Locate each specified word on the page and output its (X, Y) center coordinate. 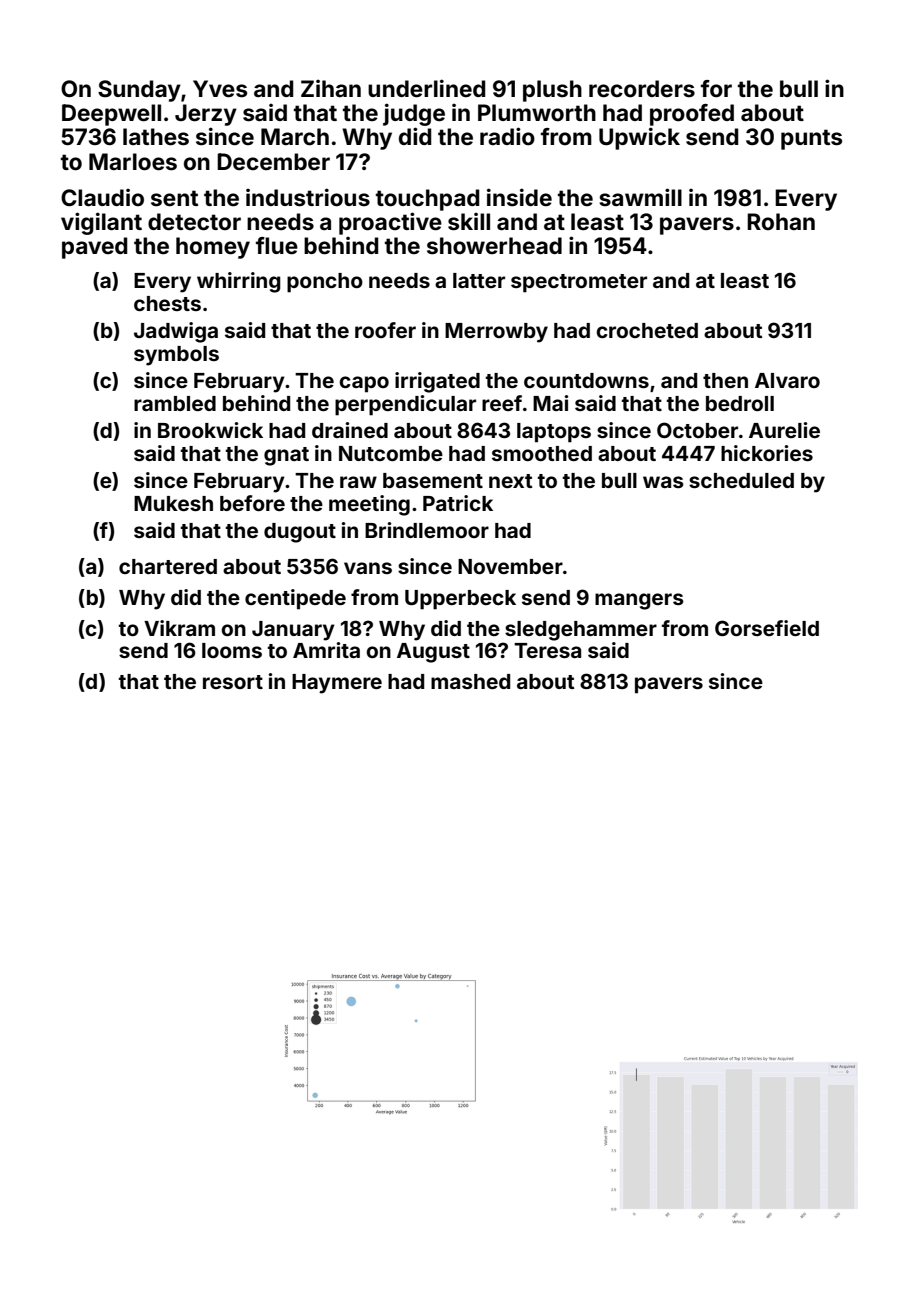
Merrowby (496, 333)
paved (94, 248)
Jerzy (206, 115)
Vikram (179, 628)
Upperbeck (460, 600)
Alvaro (787, 380)
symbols (176, 356)
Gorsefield (767, 628)
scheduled (741, 480)
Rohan (781, 222)
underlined (426, 88)
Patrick (458, 503)
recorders (642, 89)
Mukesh (173, 503)
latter (479, 280)
